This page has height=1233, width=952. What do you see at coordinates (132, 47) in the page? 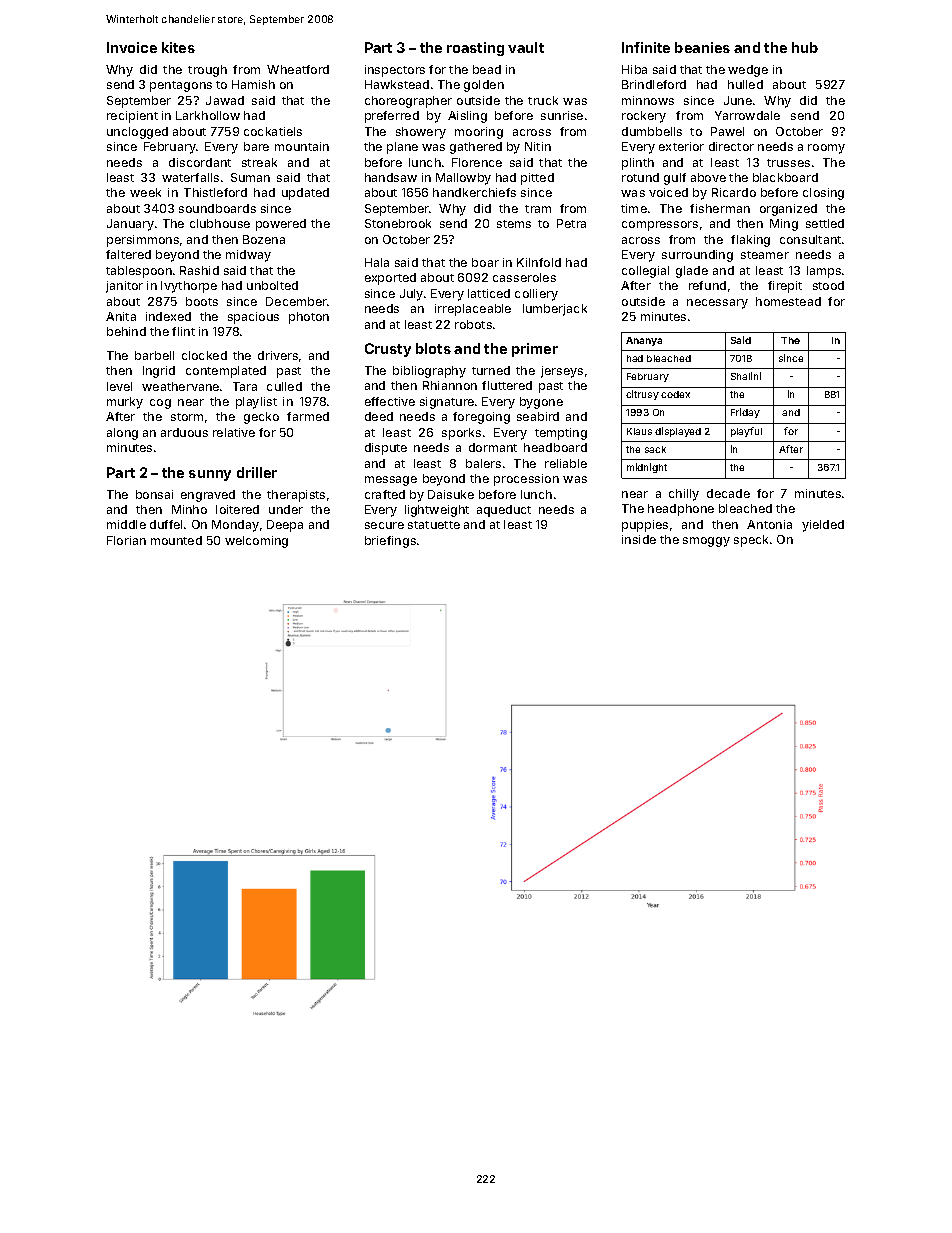
I see `Invoice` at bounding box center [132, 47].
